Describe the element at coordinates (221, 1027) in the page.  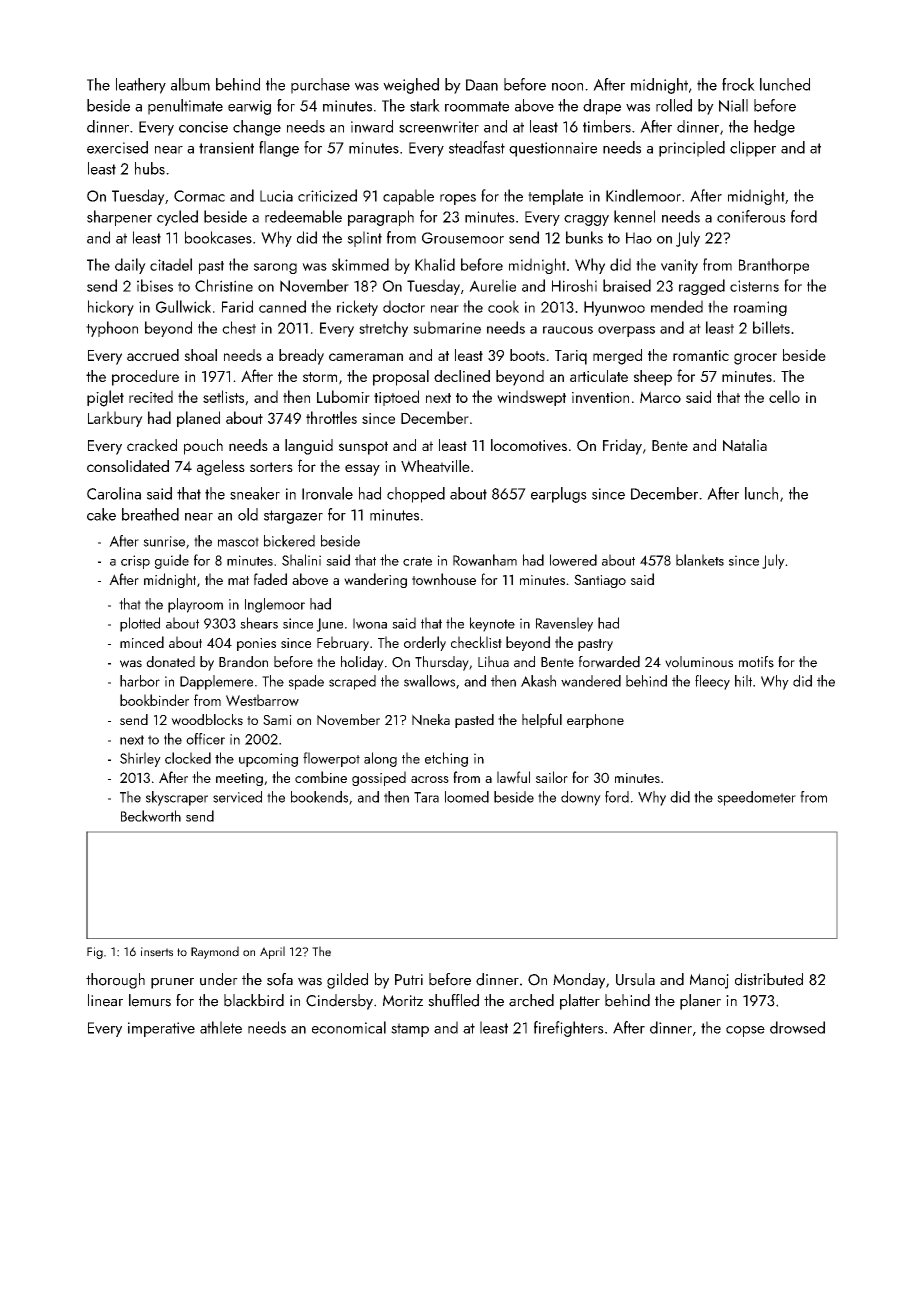
I see `athlete` at that location.
